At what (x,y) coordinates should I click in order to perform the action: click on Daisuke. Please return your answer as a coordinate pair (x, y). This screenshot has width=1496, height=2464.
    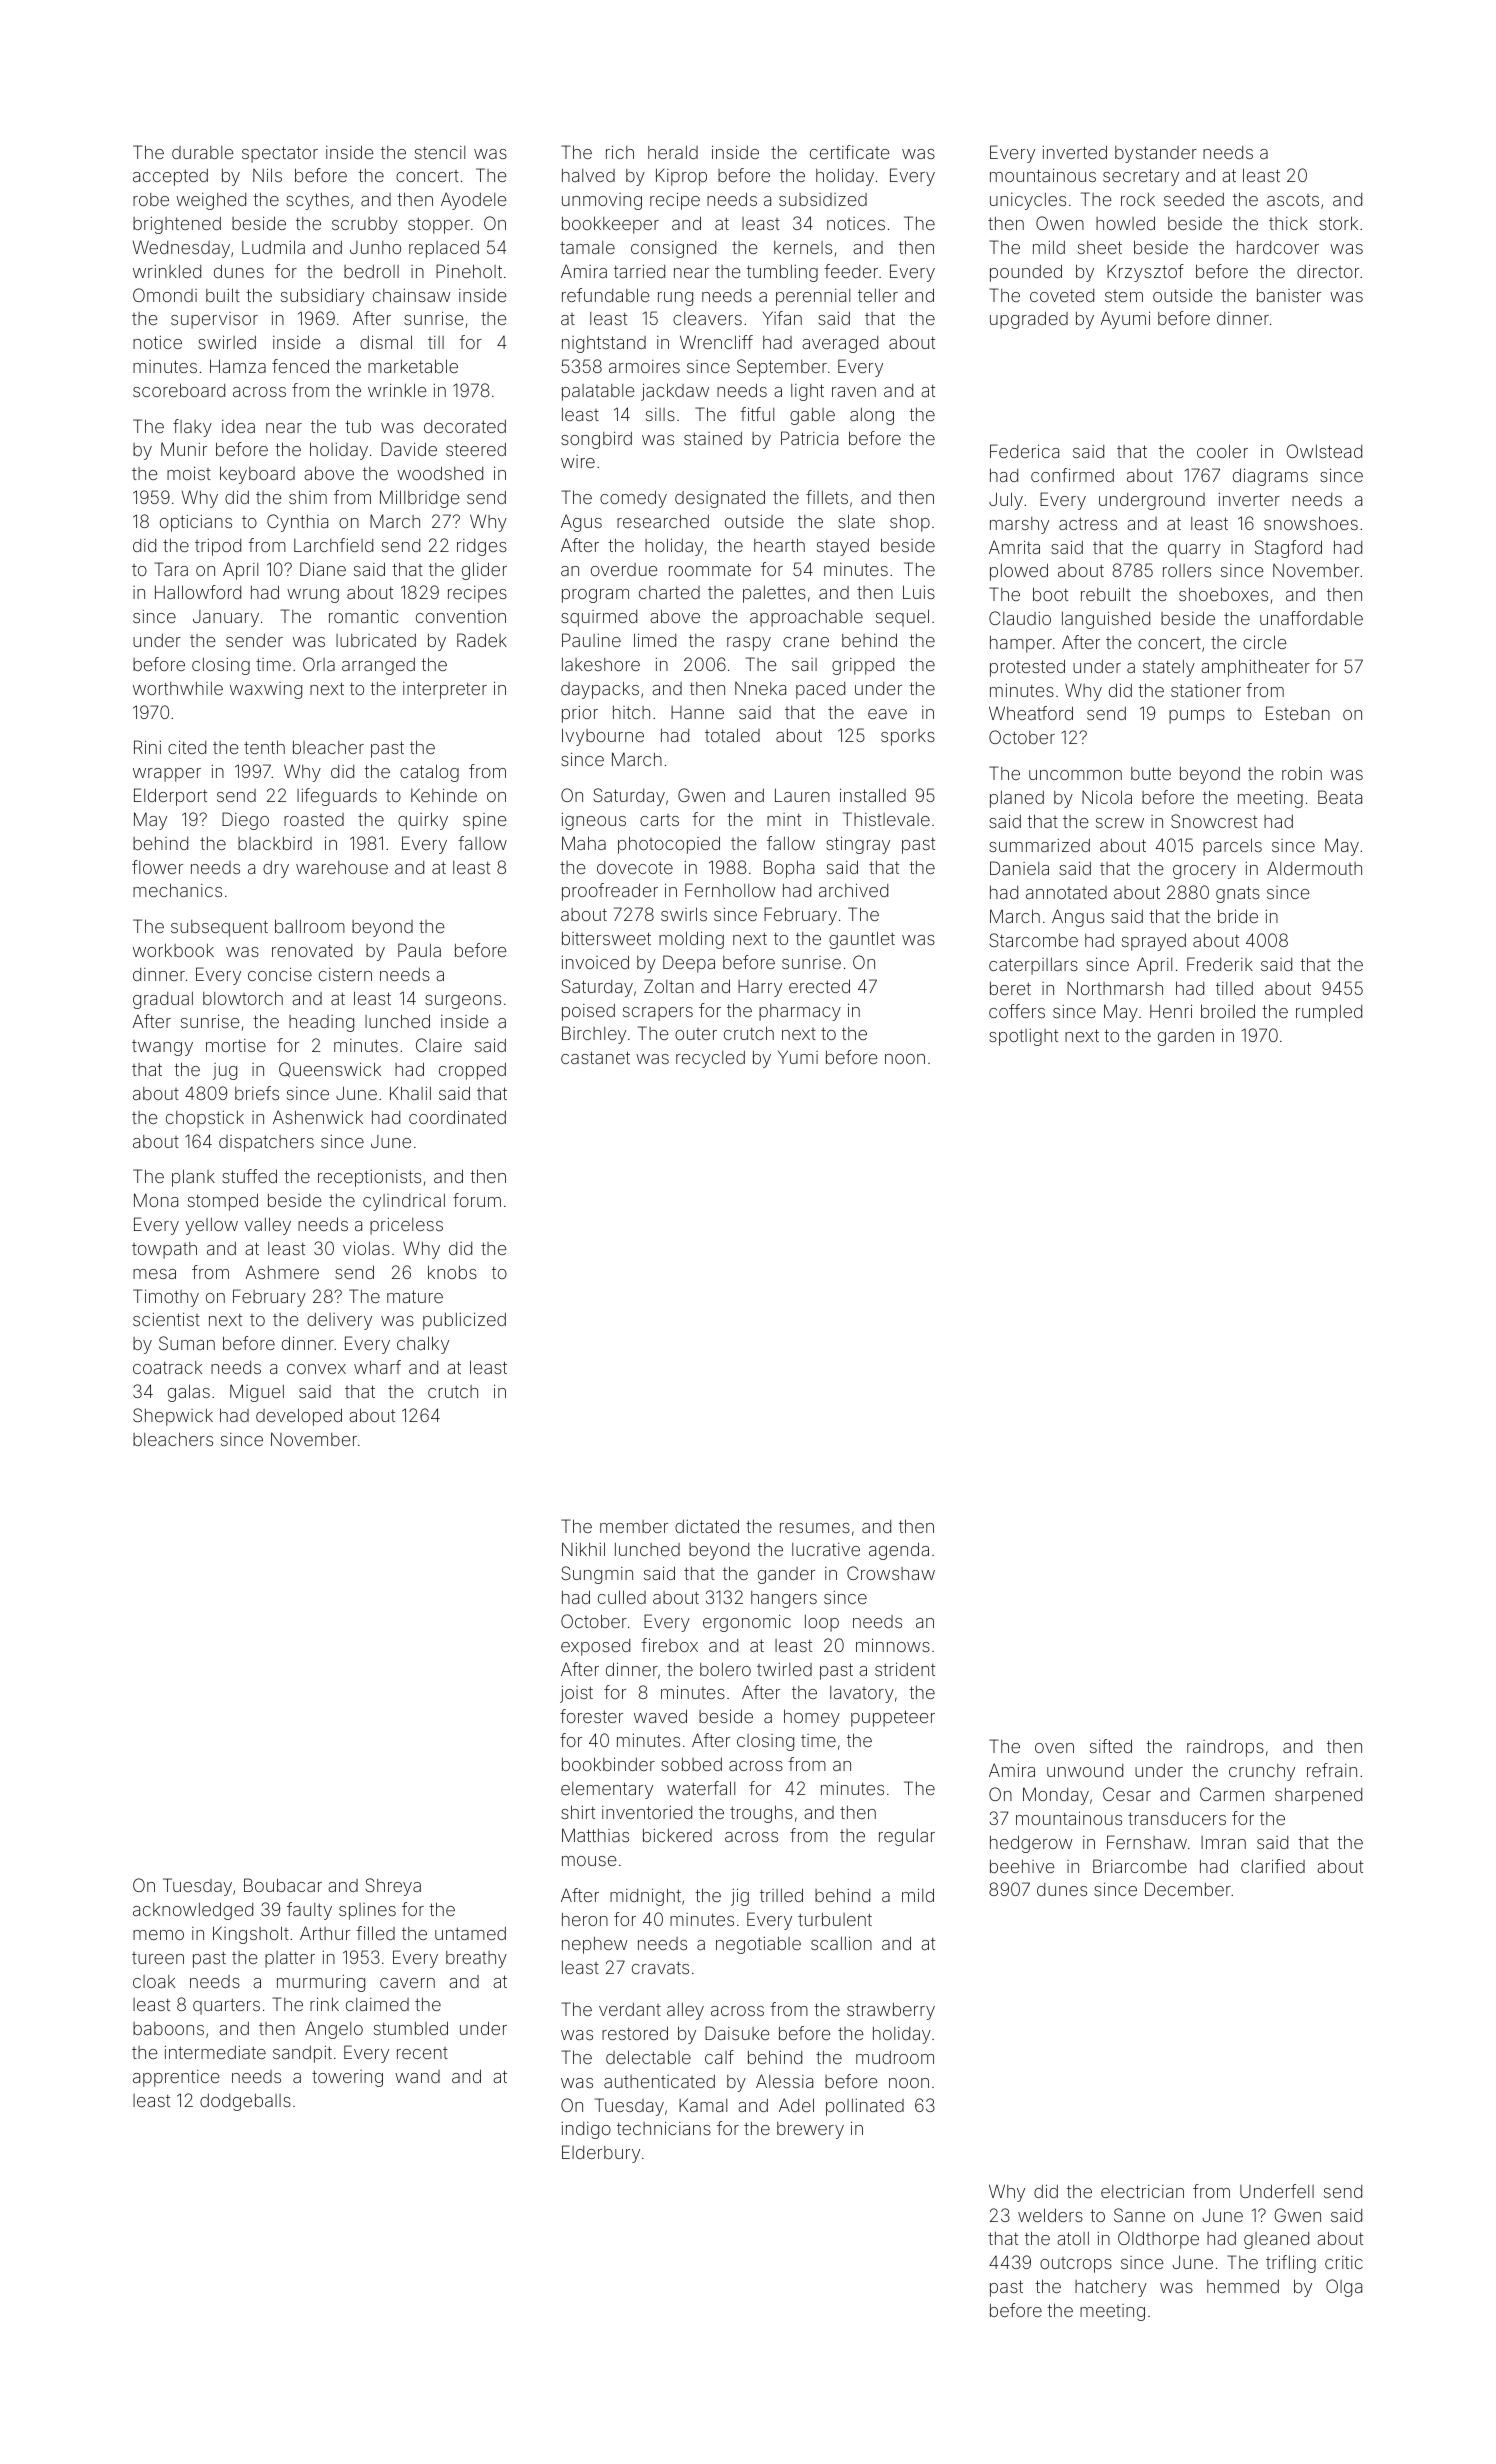
    Looking at the image, I should click on (737, 2033).
